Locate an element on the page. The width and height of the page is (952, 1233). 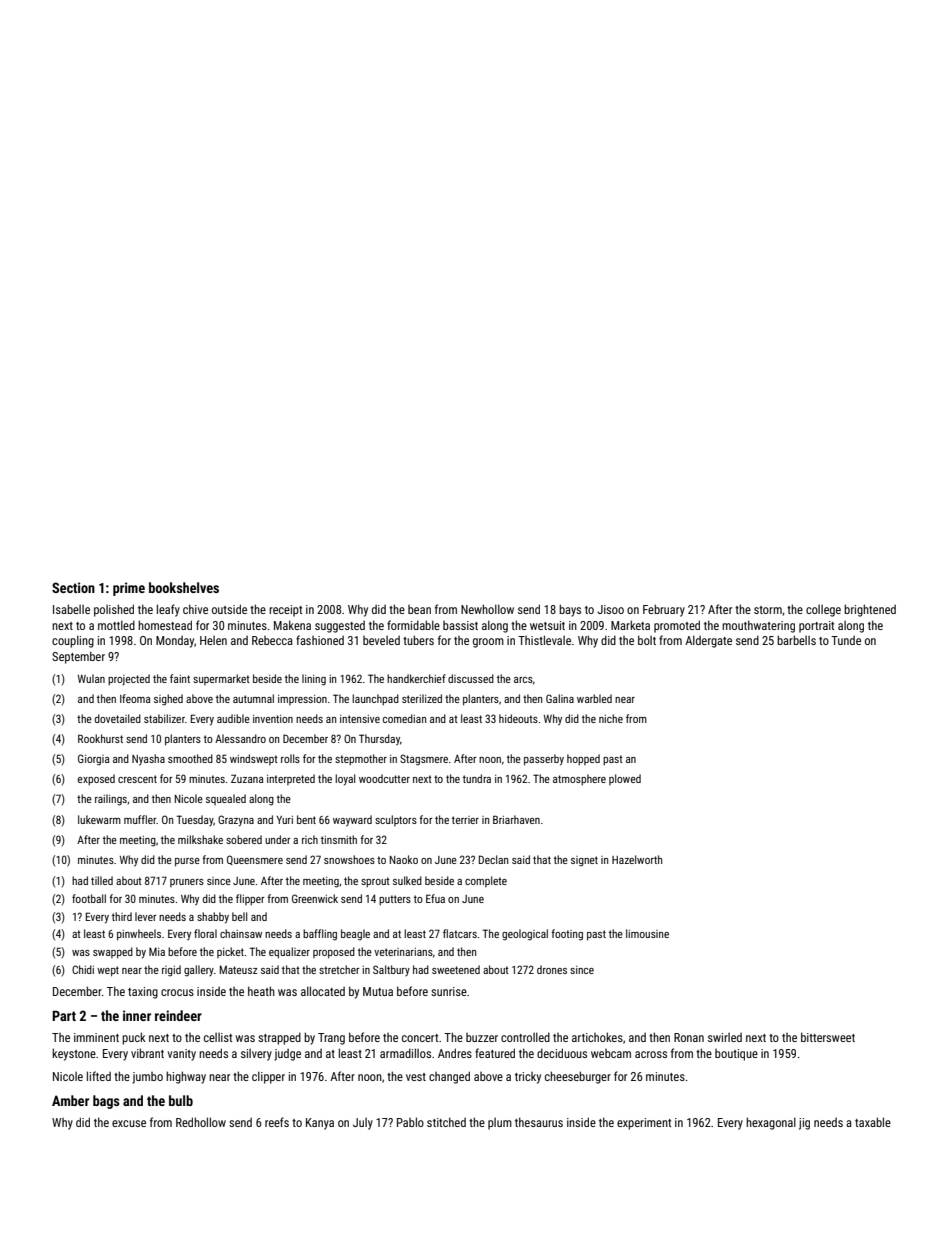
experiment is located at coordinates (644, 1124).
